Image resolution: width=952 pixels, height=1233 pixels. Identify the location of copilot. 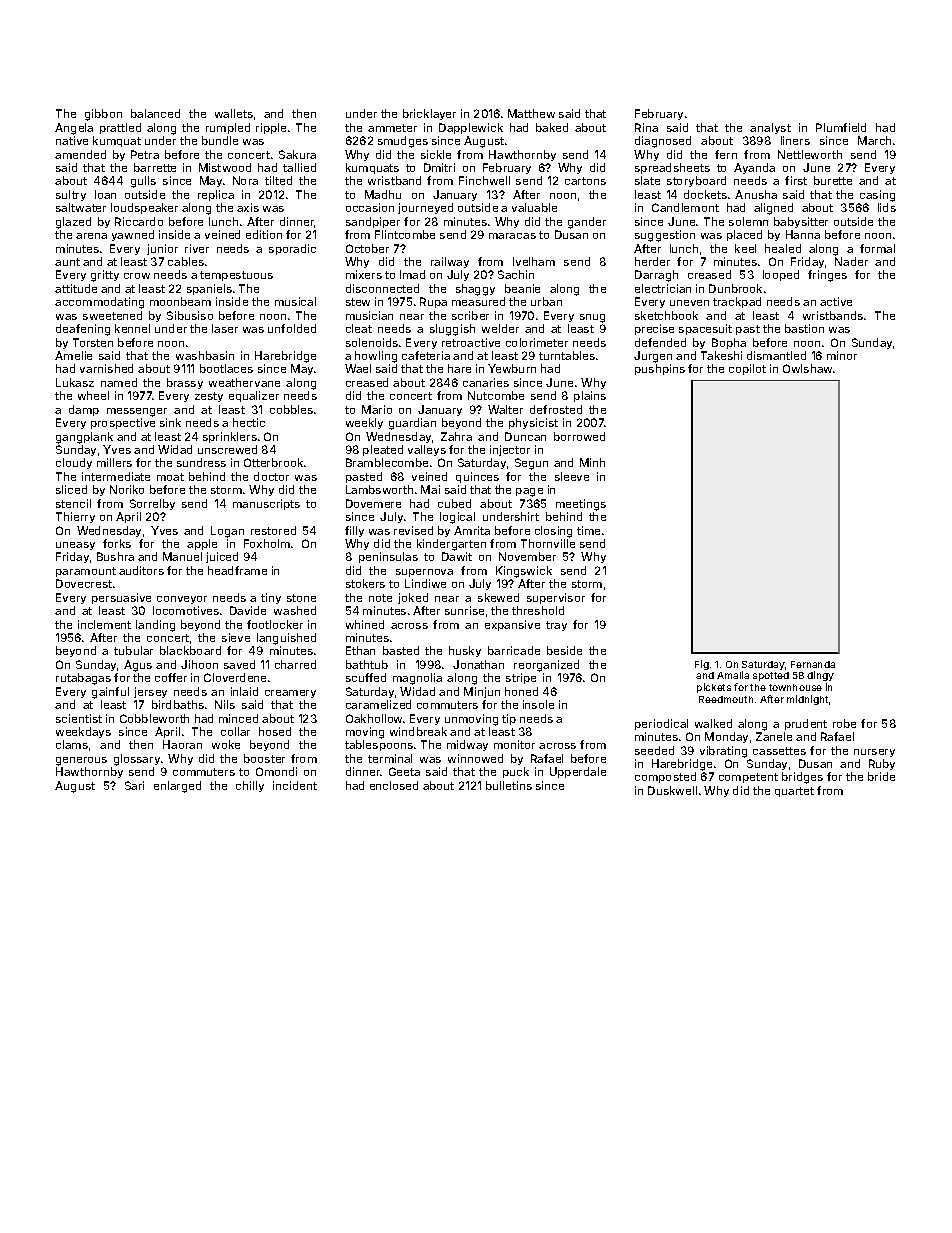
(747, 369).
